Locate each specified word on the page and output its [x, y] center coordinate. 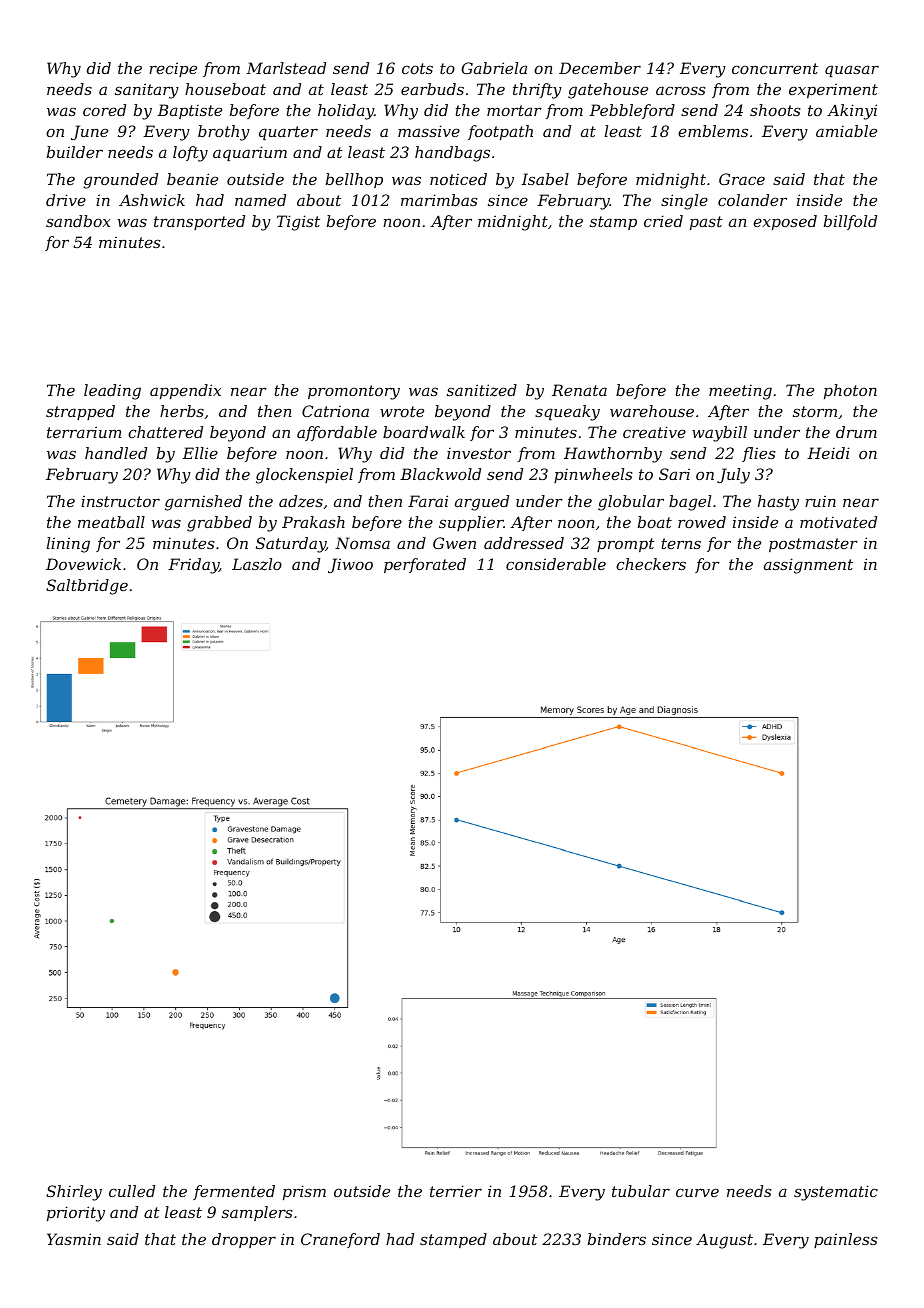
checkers [651, 564]
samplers [257, 1213]
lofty [190, 154]
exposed [785, 222]
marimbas [439, 200]
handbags [452, 154]
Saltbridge [87, 587]
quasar [852, 71]
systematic [836, 1193]
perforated [425, 565]
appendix [185, 391]
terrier [456, 1191]
